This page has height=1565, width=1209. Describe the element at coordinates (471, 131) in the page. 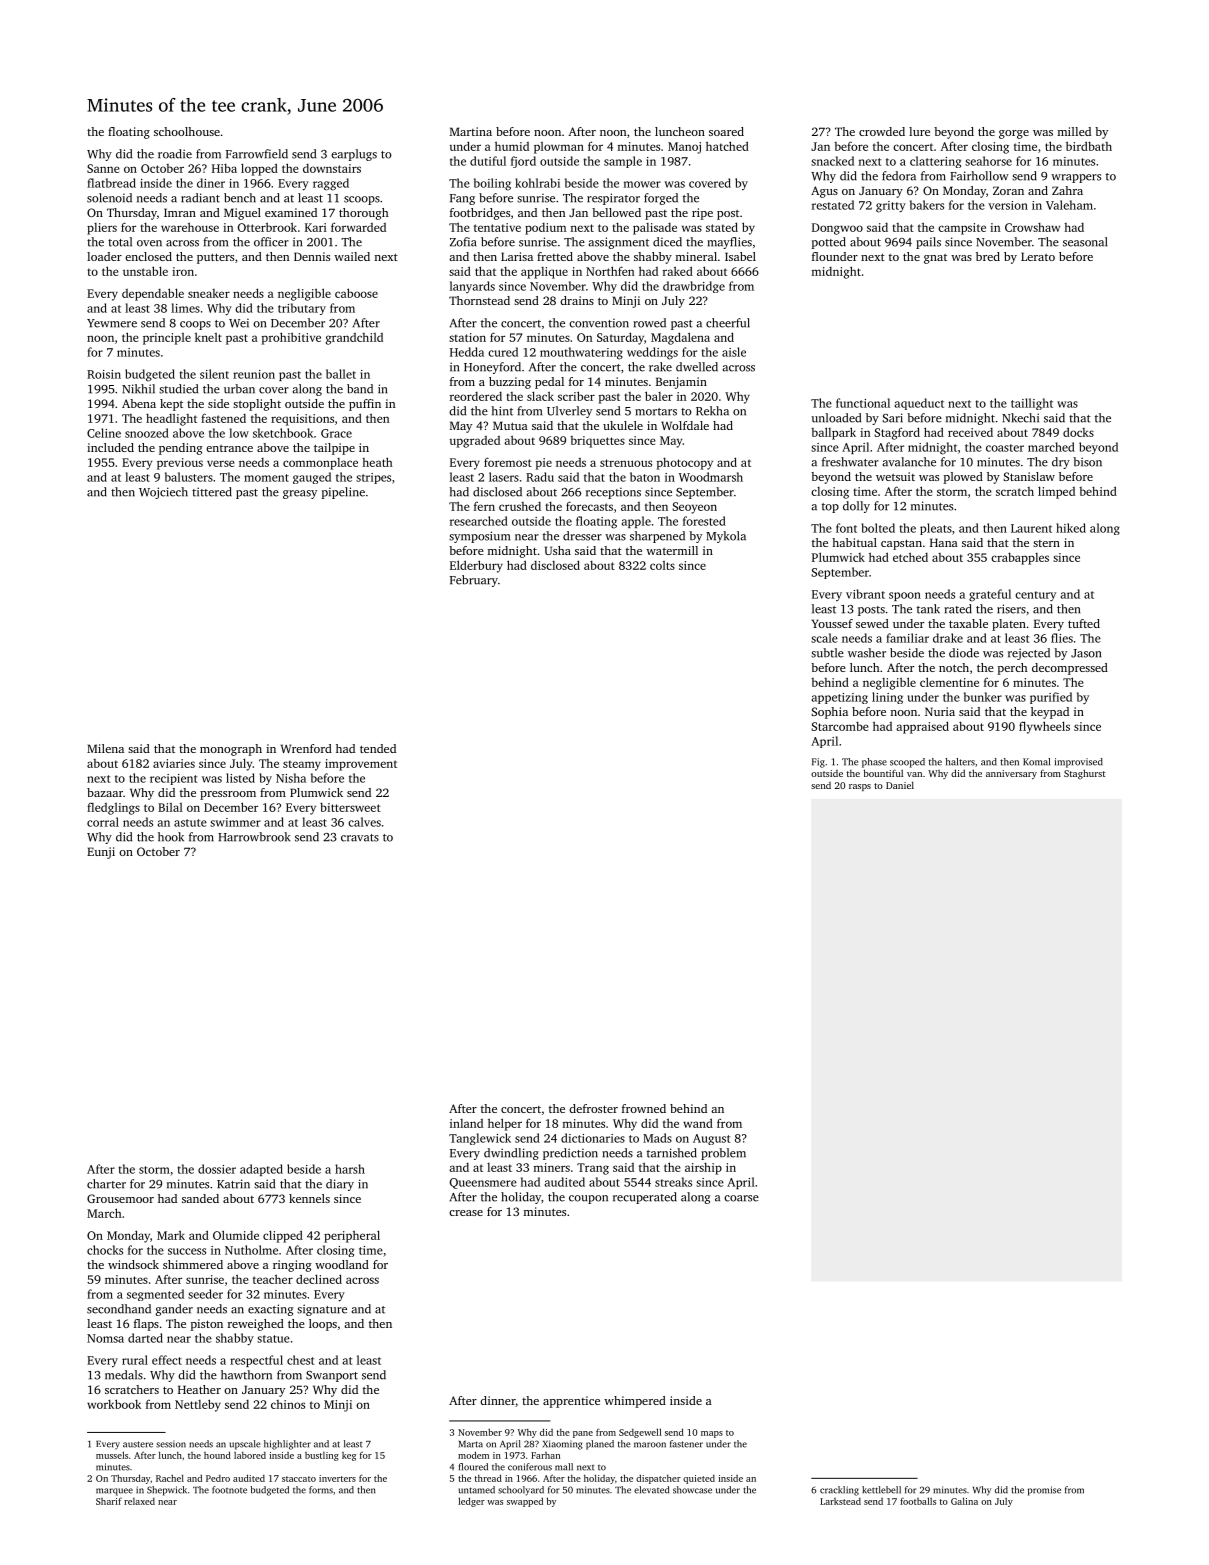

I see `Martina` at that location.
